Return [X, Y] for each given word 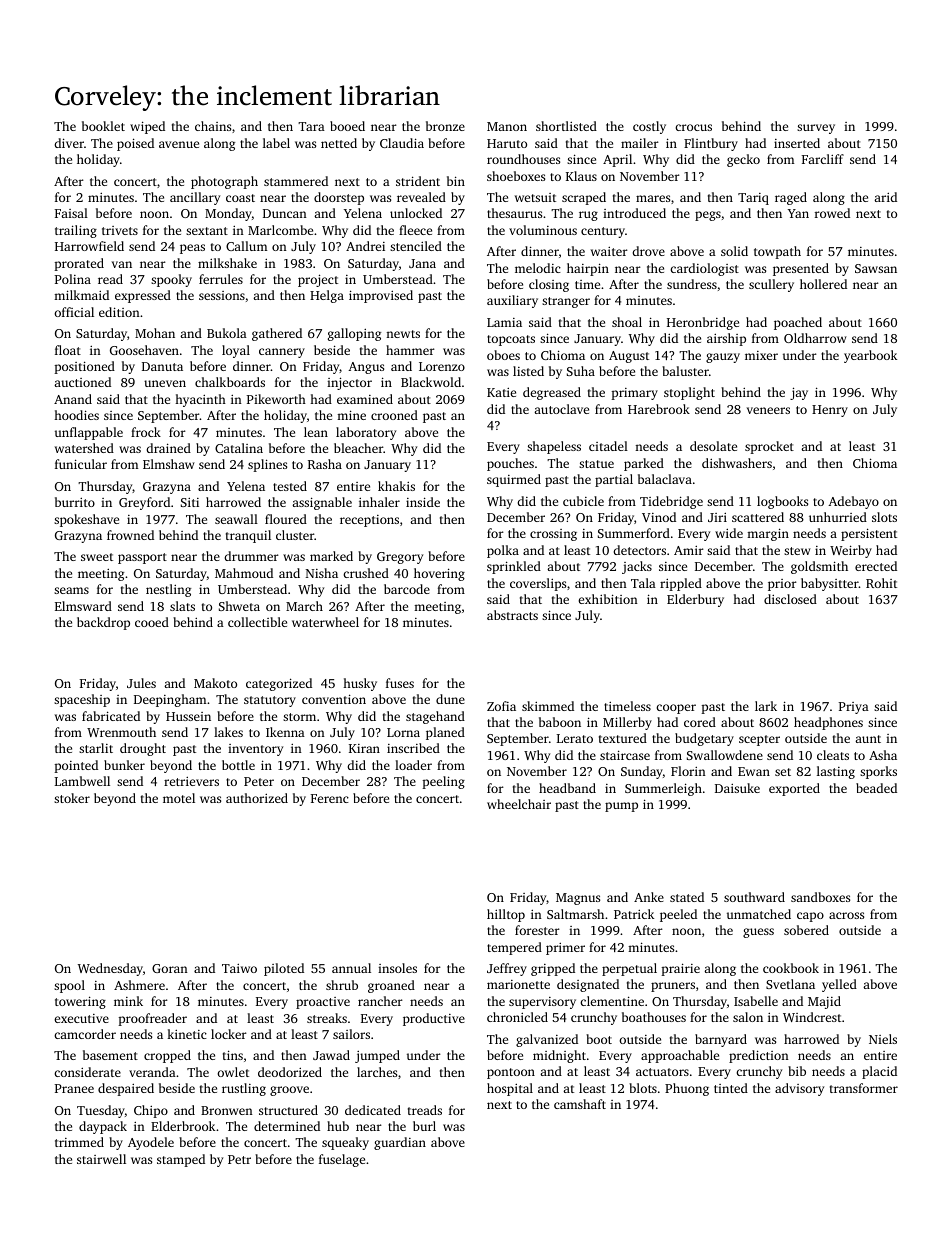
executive [81, 1018]
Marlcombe [280, 230]
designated [588, 985]
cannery [282, 353]
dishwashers [737, 463]
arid [885, 197]
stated [687, 897]
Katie [501, 392]
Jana [422, 263]
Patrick [634, 914]
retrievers [191, 781]
